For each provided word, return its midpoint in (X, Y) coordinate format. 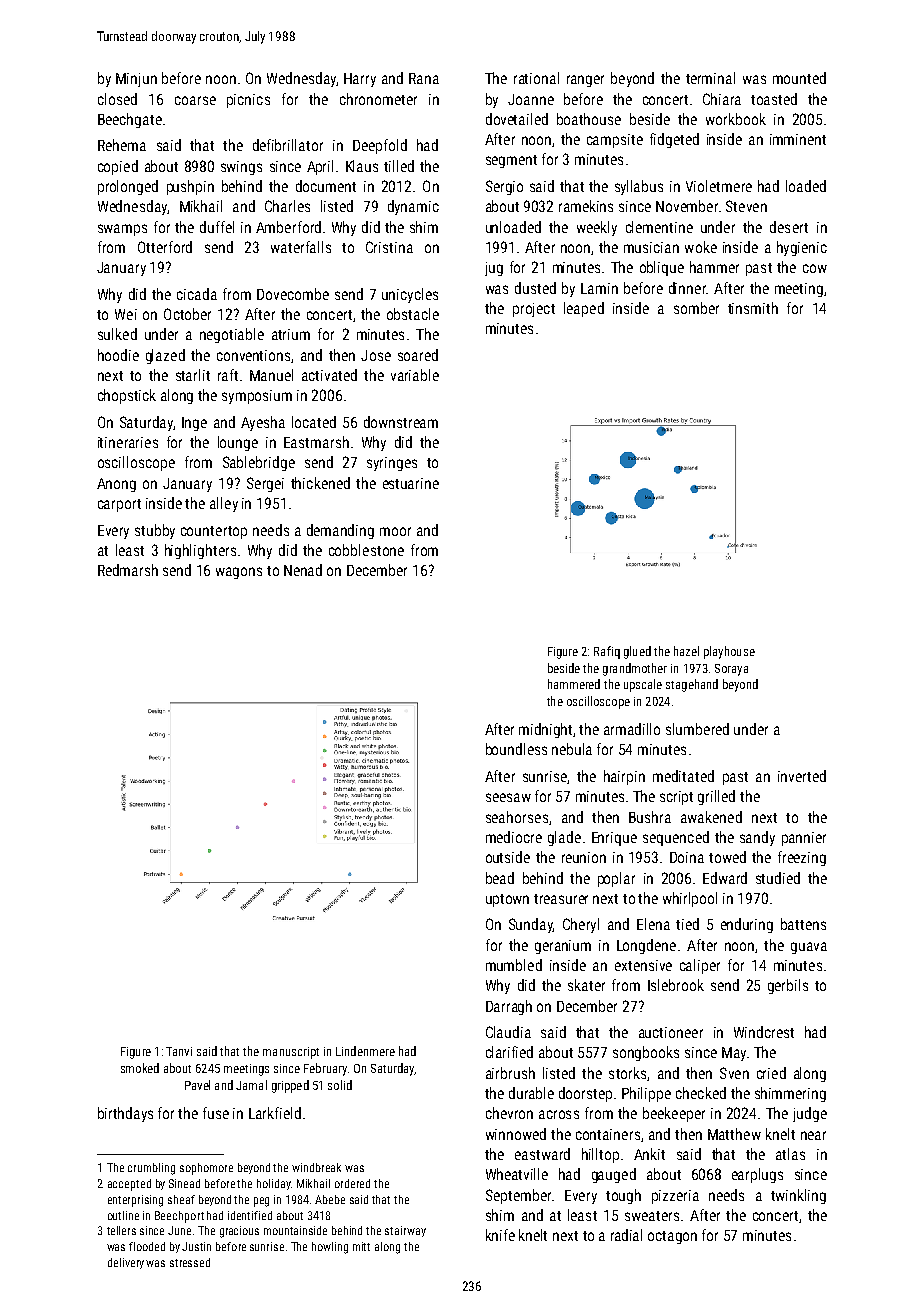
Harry (360, 80)
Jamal (251, 1085)
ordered (352, 1183)
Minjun (136, 80)
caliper (700, 966)
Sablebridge (259, 463)
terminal (710, 78)
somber (696, 308)
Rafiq (607, 652)
